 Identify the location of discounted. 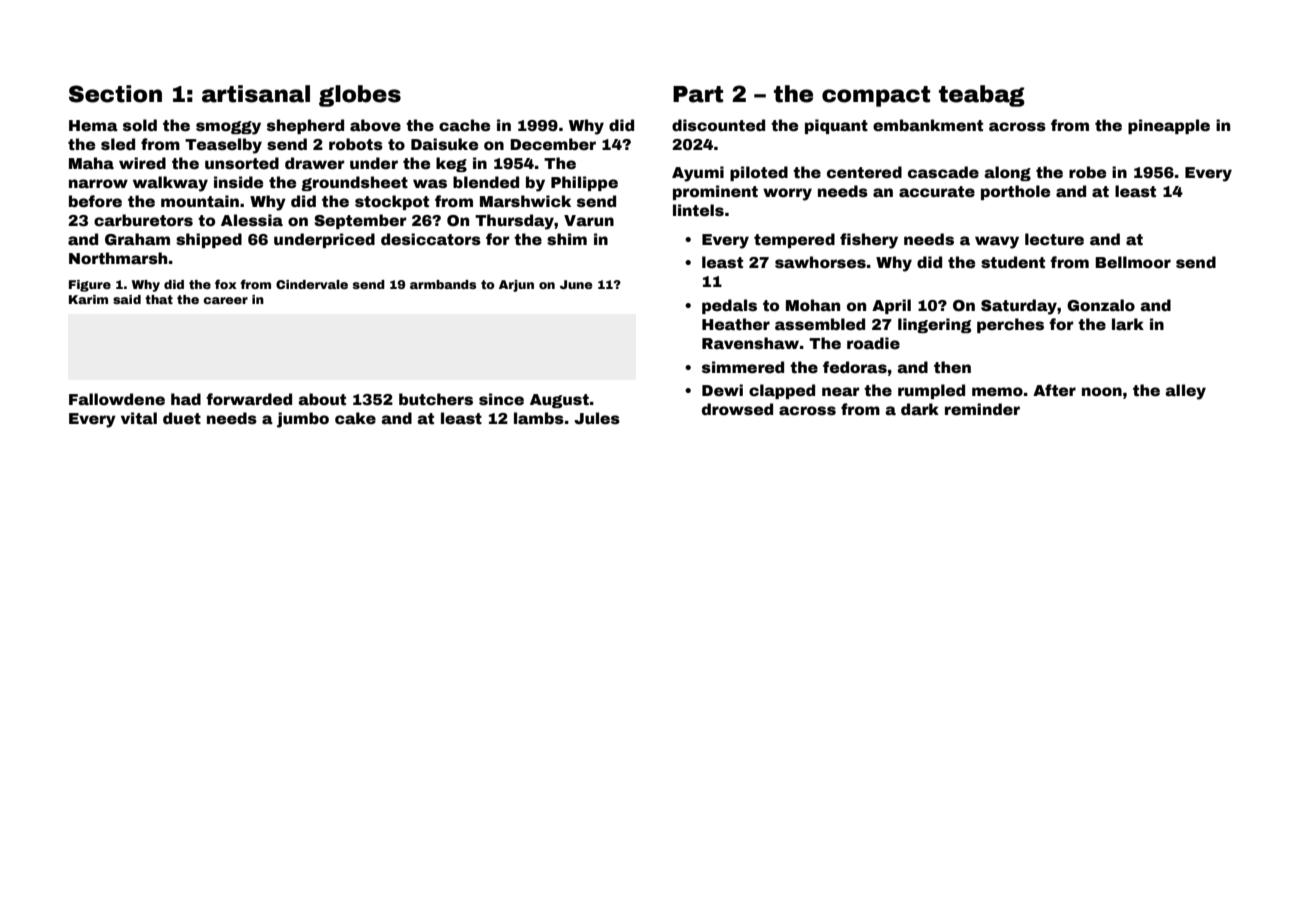
(718, 125).
